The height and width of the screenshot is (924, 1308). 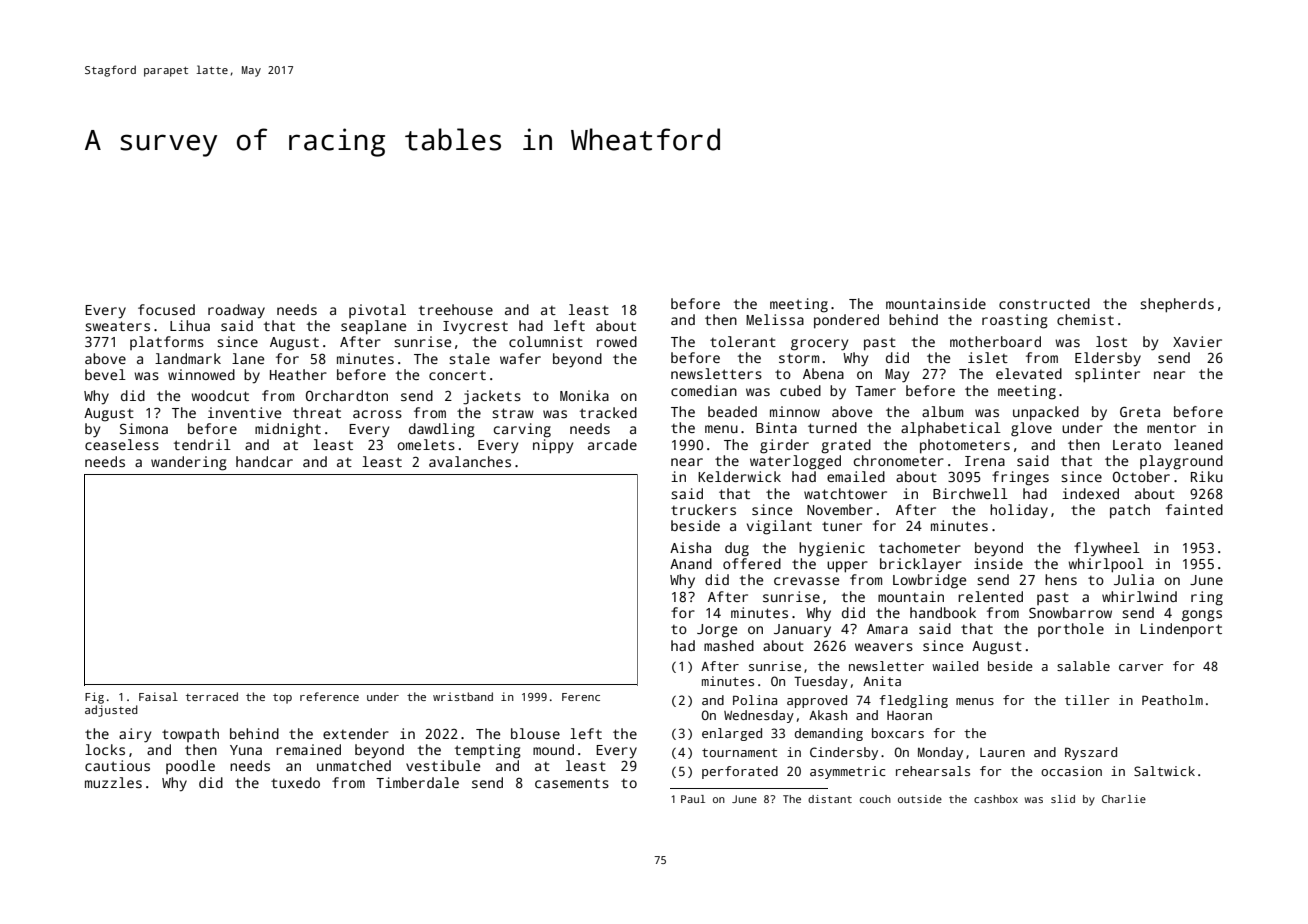 I want to click on Saltwick, so click(x=1164, y=771).
